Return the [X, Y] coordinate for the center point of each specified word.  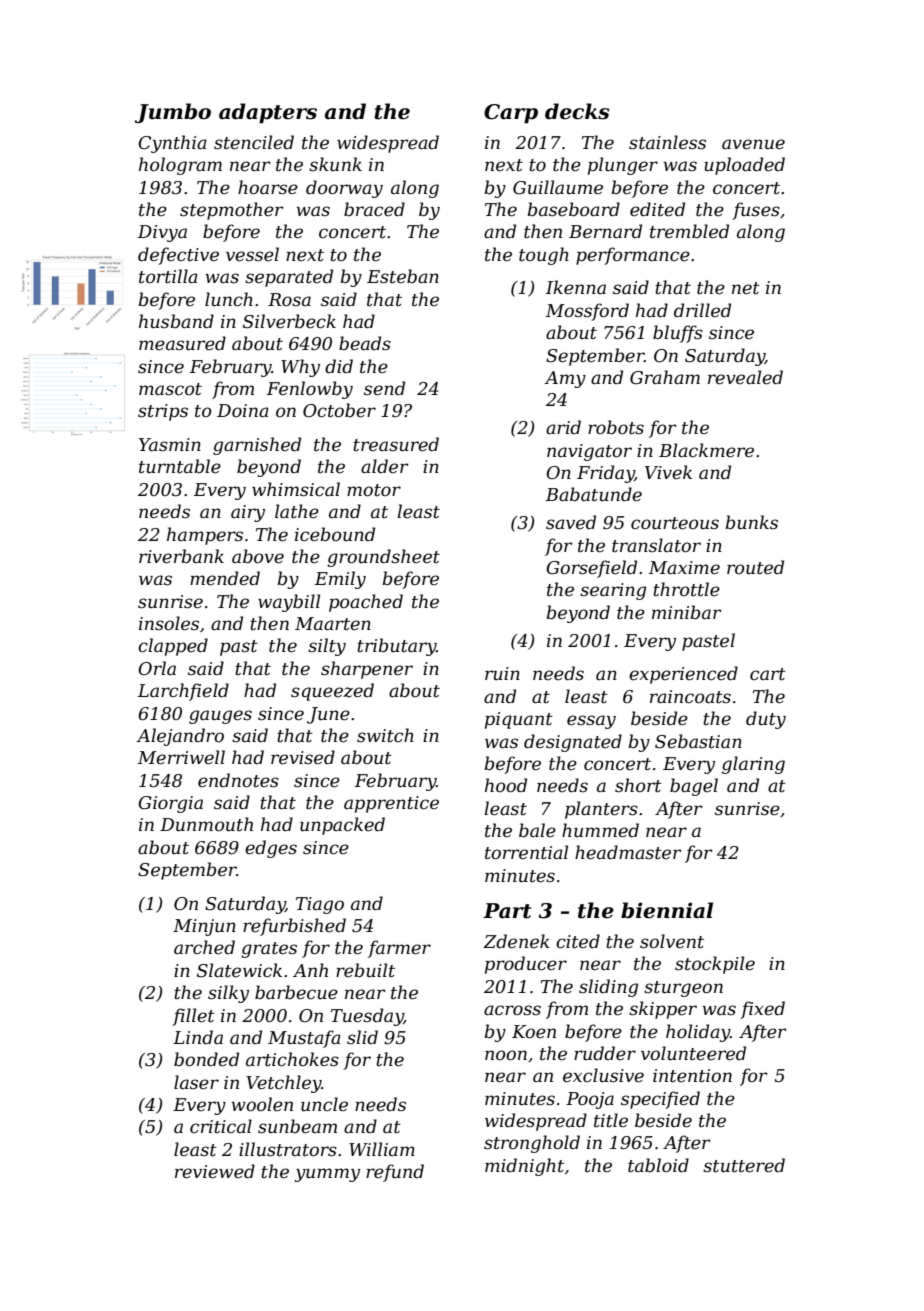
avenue [753, 144]
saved [571, 522]
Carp [511, 114]
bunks [751, 522]
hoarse [268, 187]
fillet [193, 1017]
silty [327, 647]
